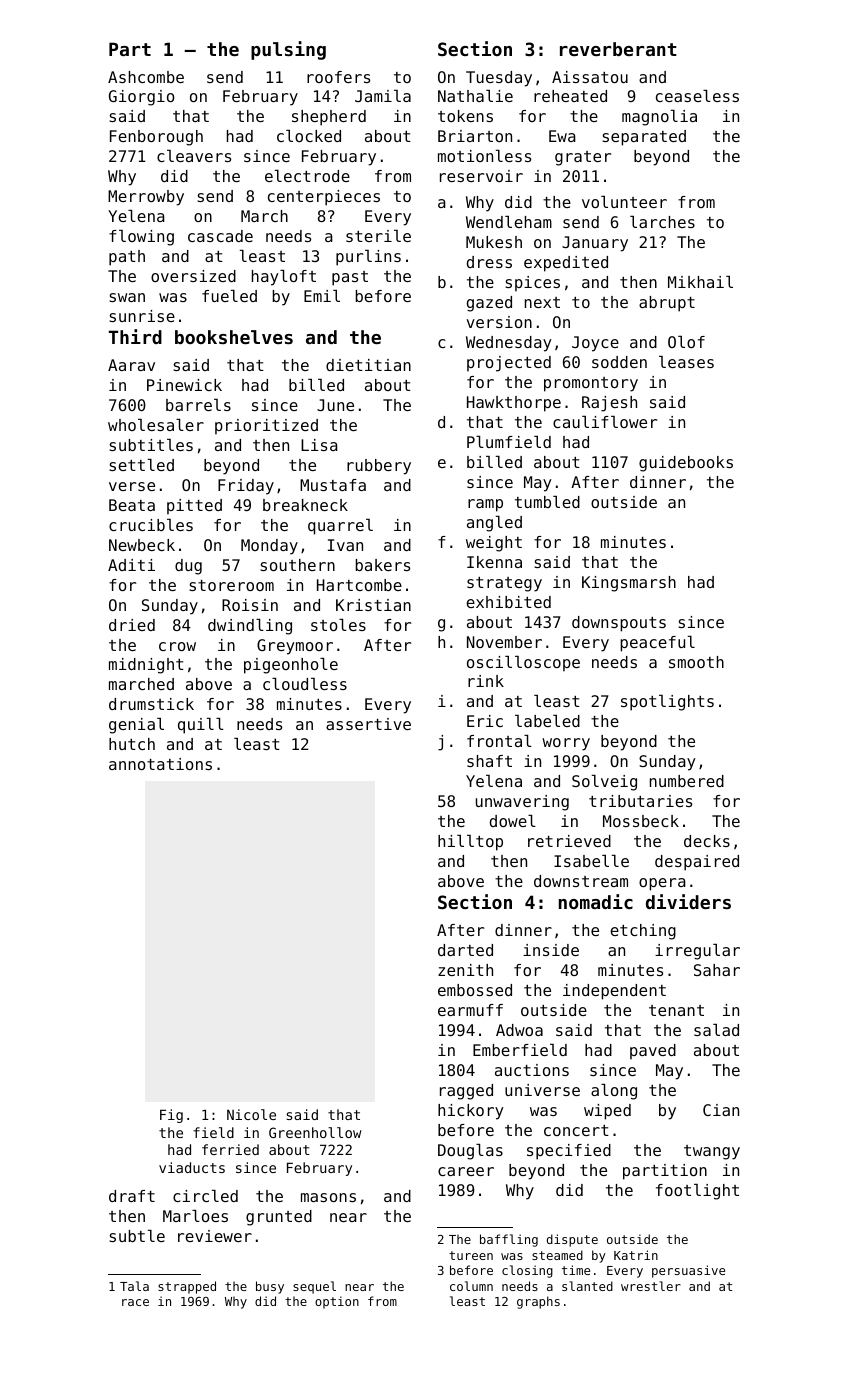  What do you see at coordinates (246, 487) in the screenshot?
I see `Friday` at bounding box center [246, 487].
